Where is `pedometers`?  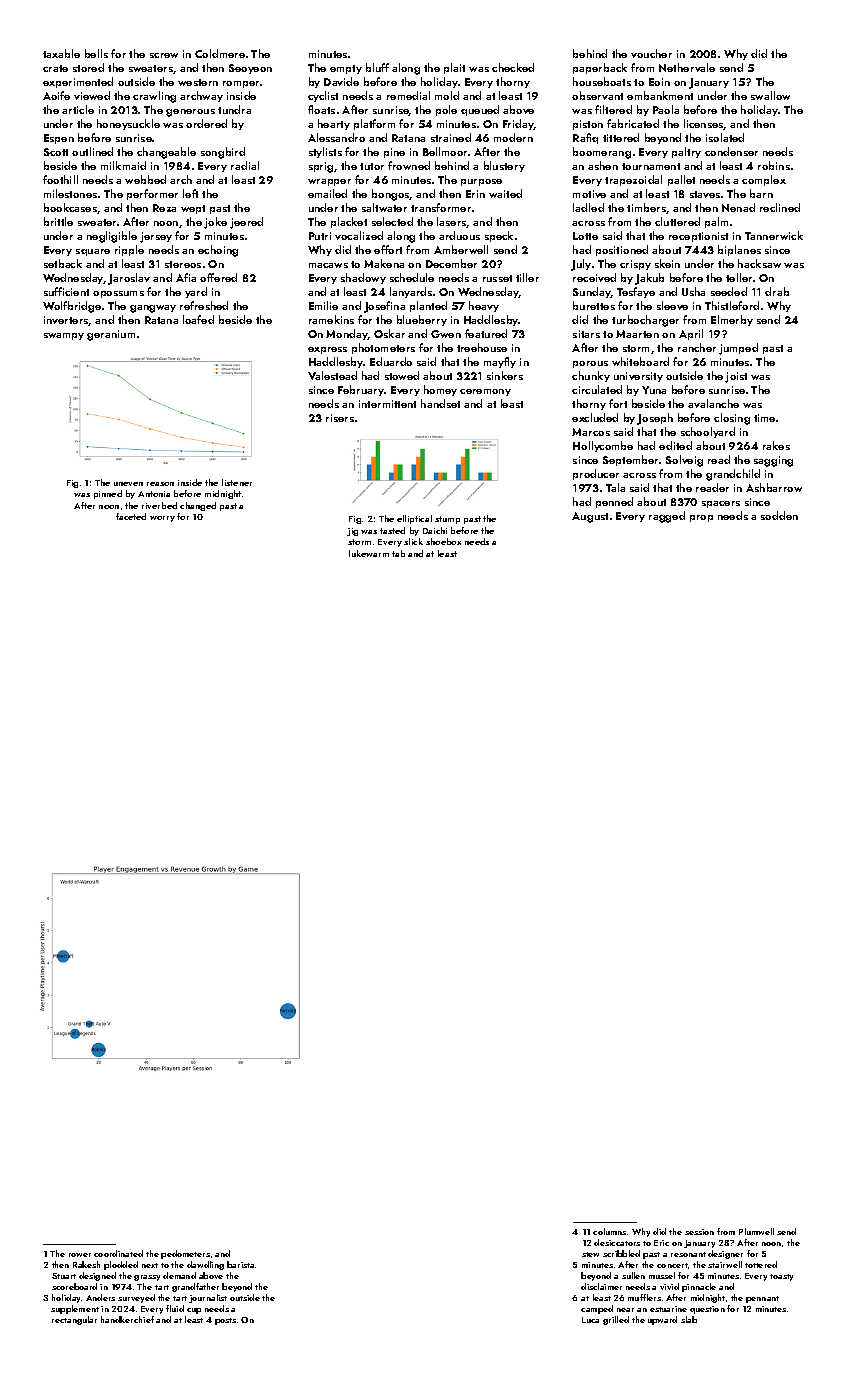
pedometers is located at coordinates (185, 1254).
